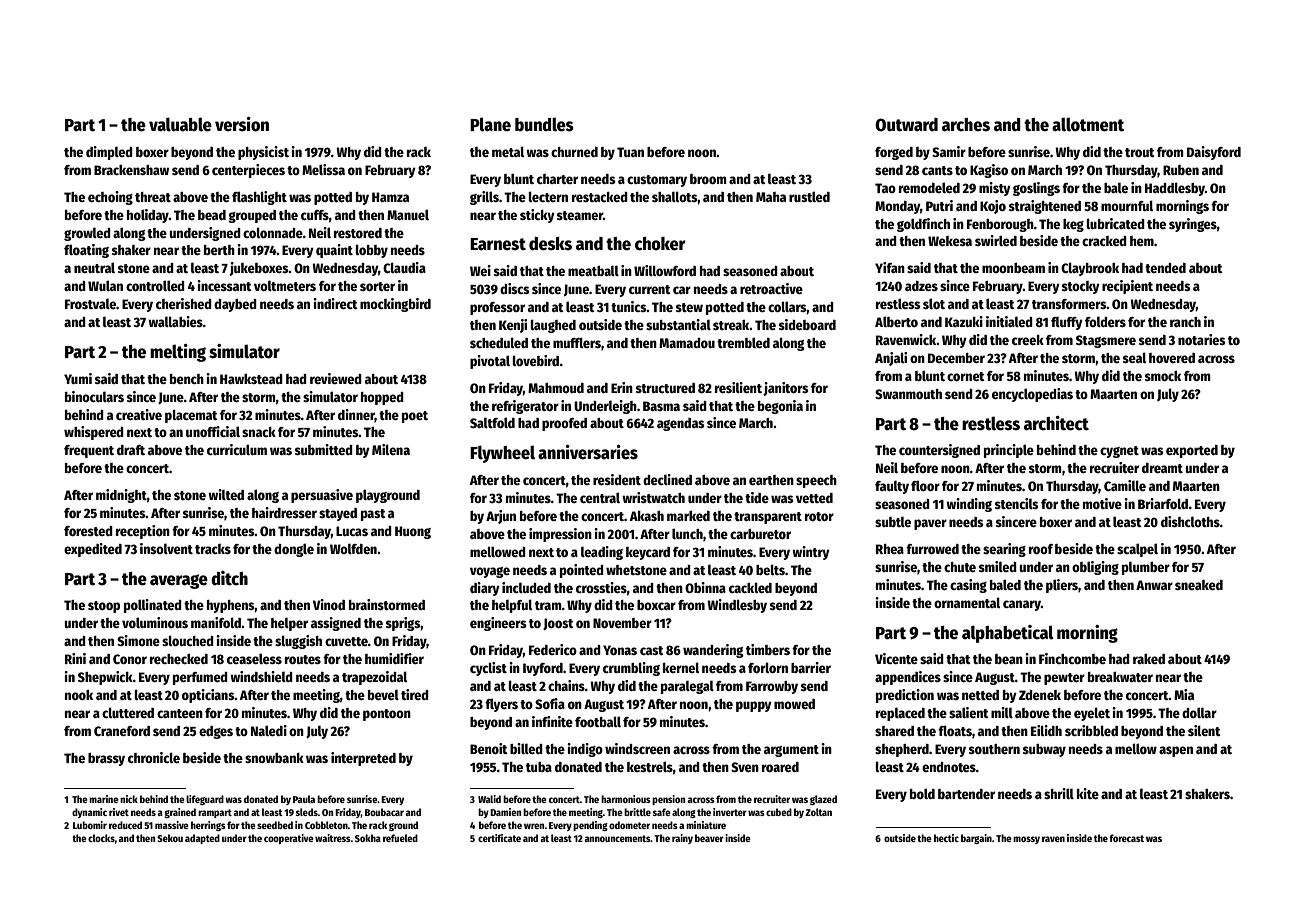 The height and width of the page is (924, 1308). I want to click on Tuan, so click(630, 152).
